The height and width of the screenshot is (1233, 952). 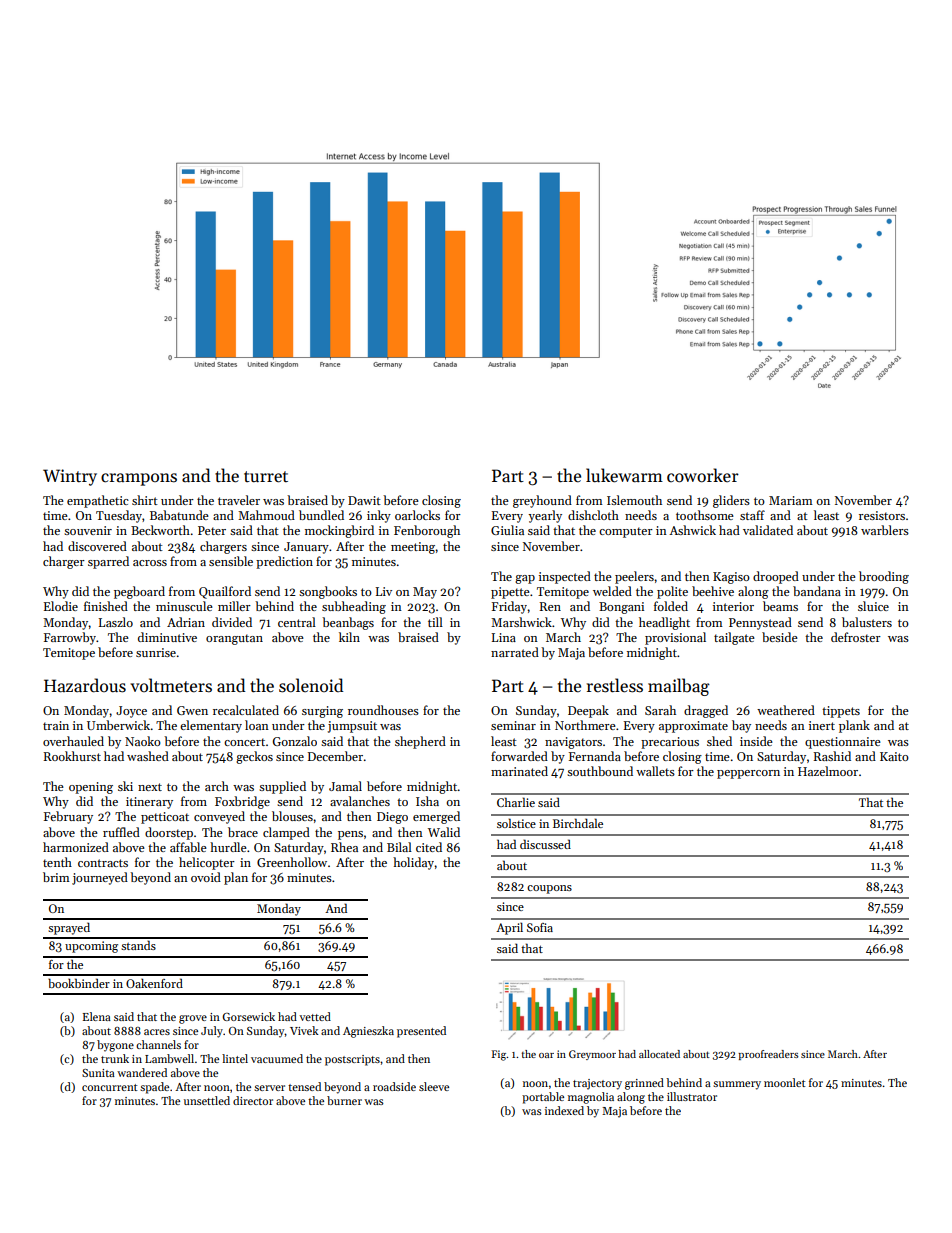 What do you see at coordinates (542, 501) in the screenshot?
I see `greyhound` at bounding box center [542, 501].
